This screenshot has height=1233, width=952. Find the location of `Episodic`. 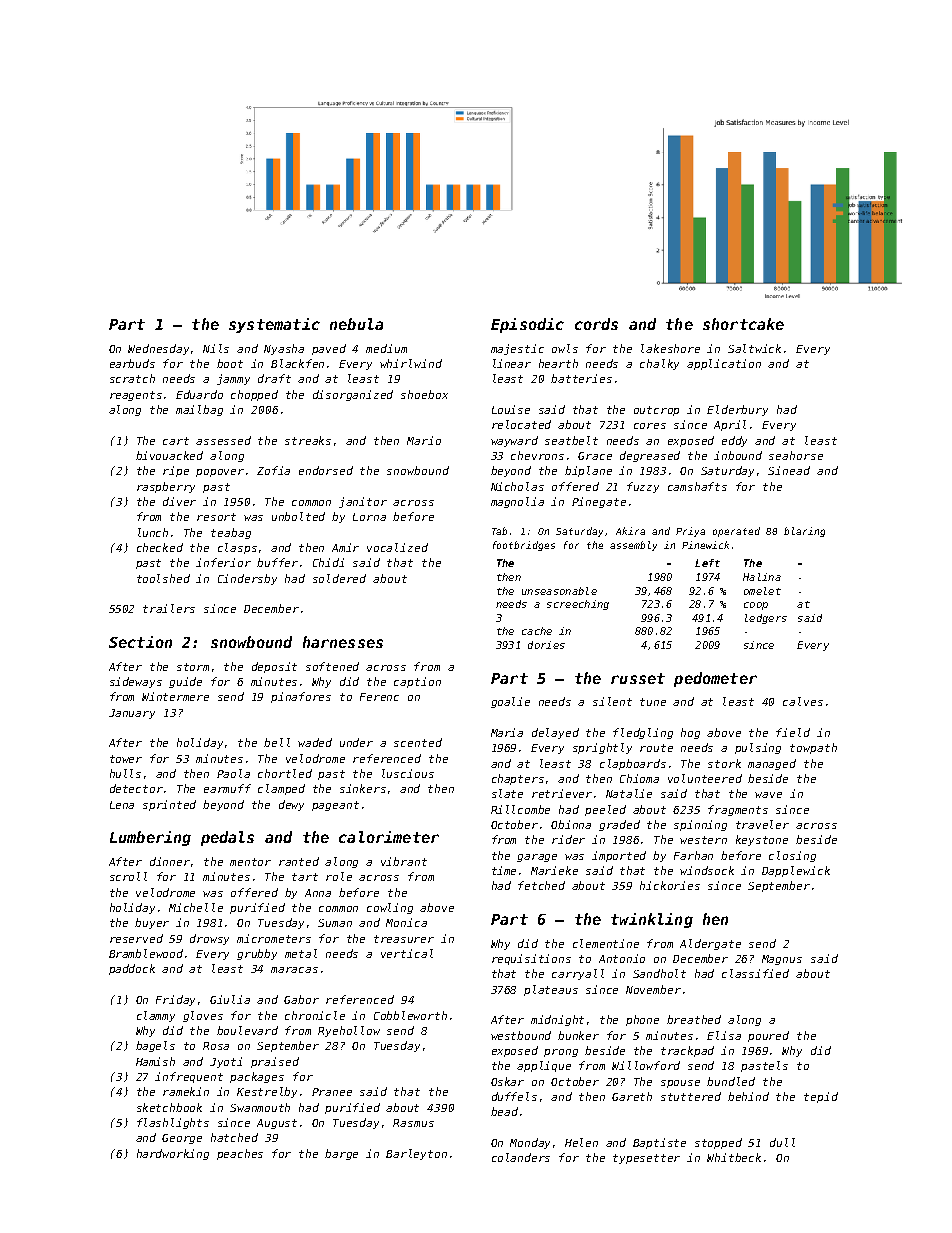

Episodic is located at coordinates (527, 325).
